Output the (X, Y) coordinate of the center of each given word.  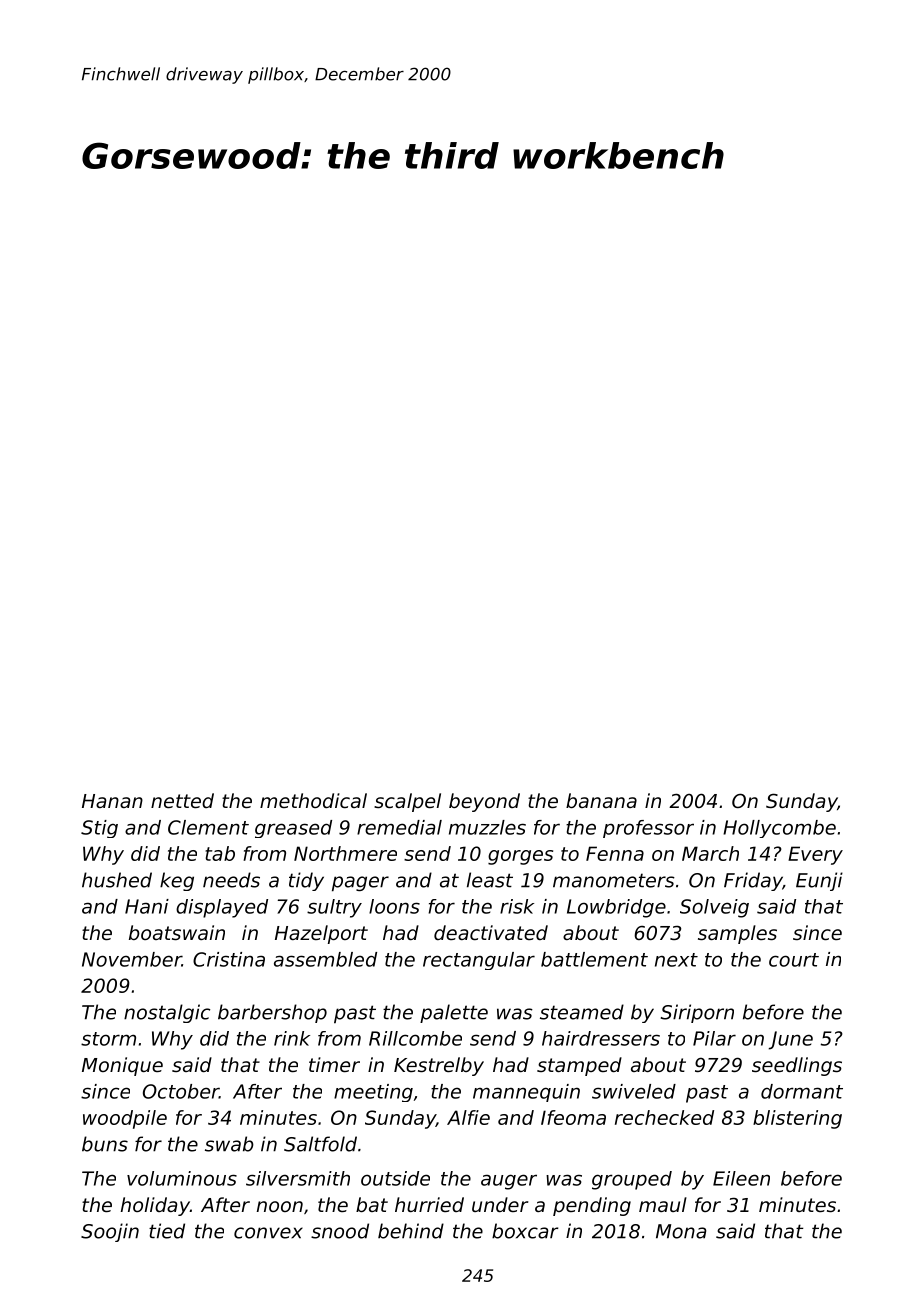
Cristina (229, 959)
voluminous (182, 1178)
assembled (325, 959)
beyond (484, 802)
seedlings (797, 1066)
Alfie (468, 1117)
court (794, 960)
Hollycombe (779, 829)
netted (182, 800)
